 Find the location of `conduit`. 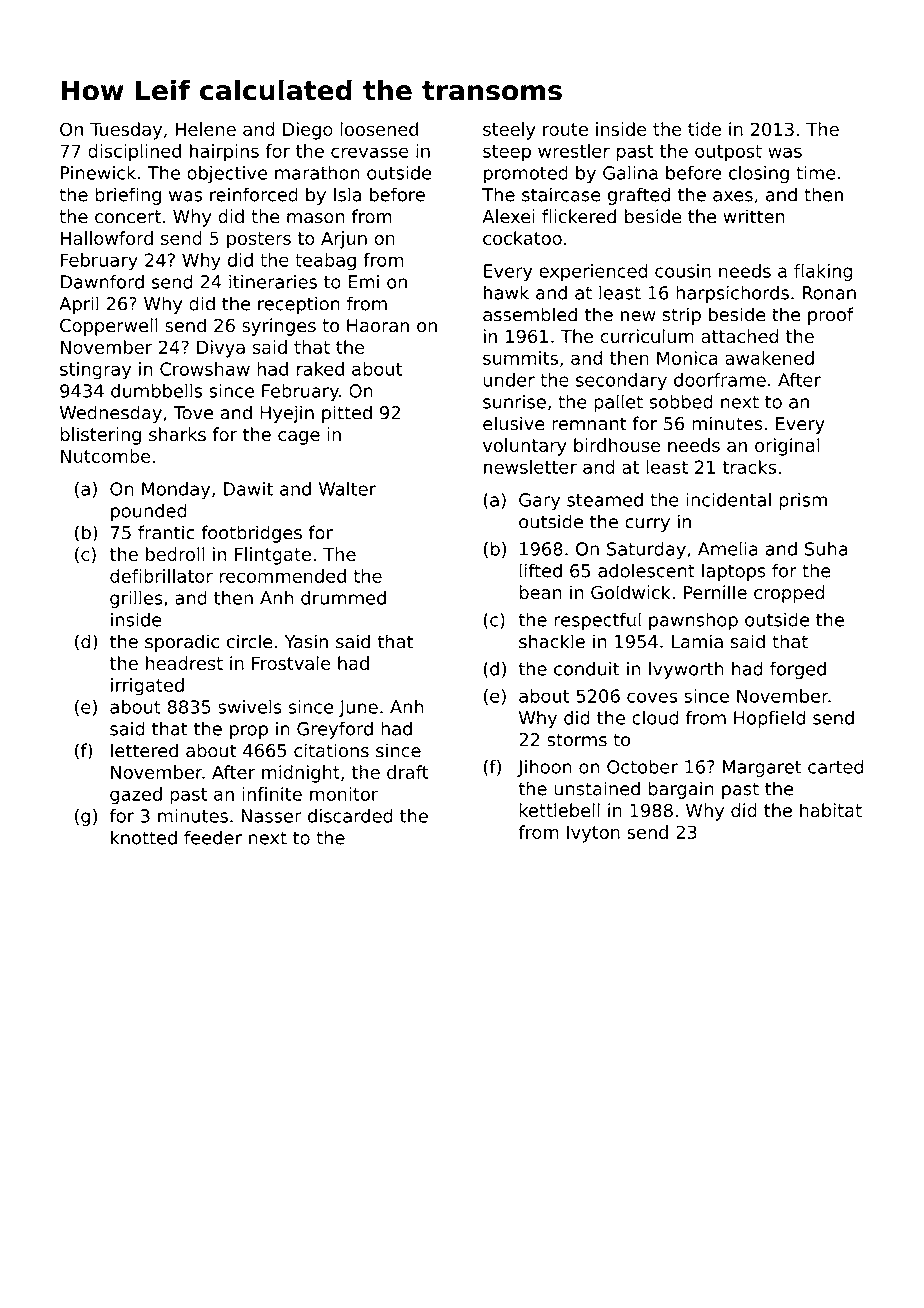

conduit is located at coordinates (587, 669).
